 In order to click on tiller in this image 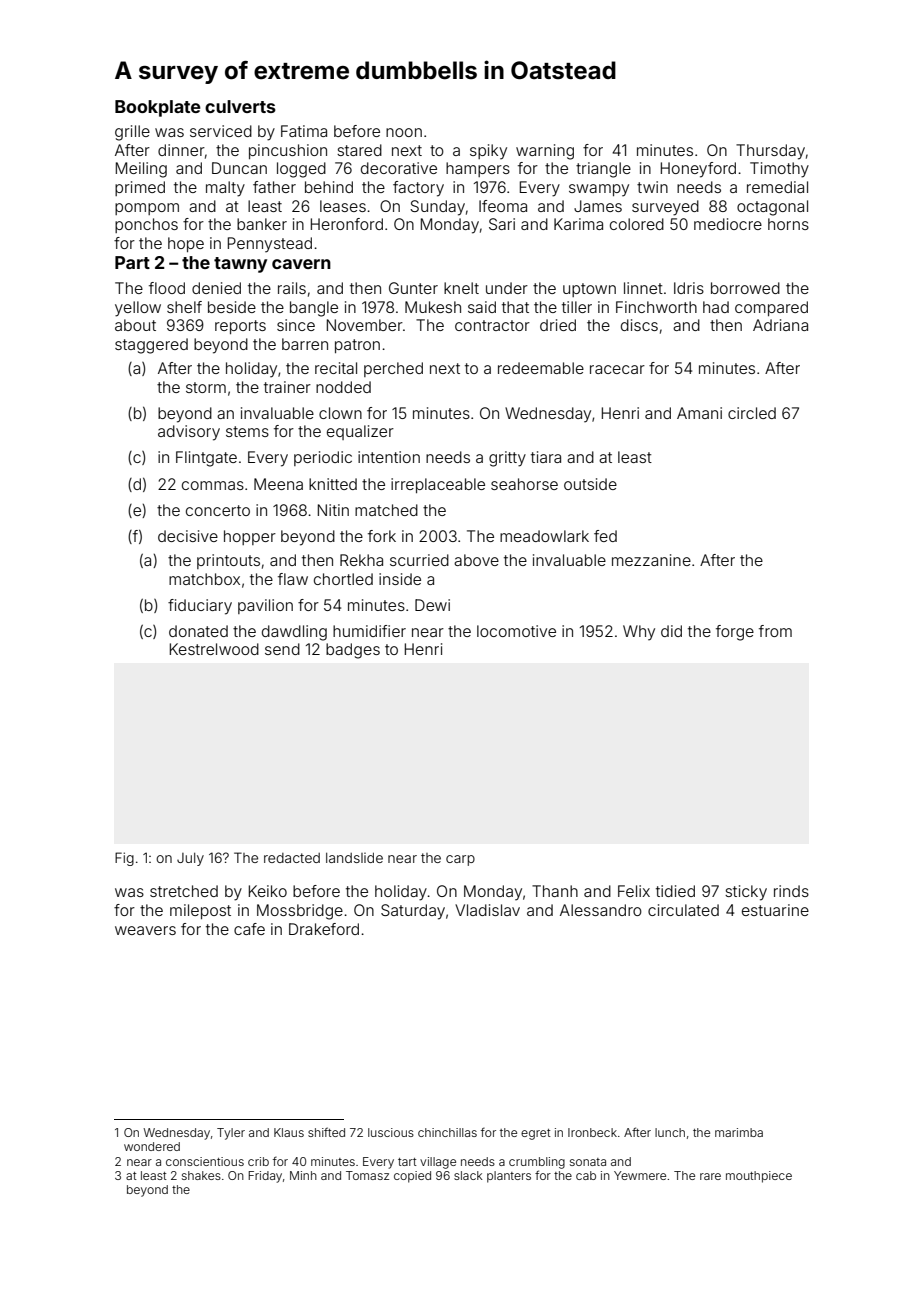, I will do `click(577, 307)`.
